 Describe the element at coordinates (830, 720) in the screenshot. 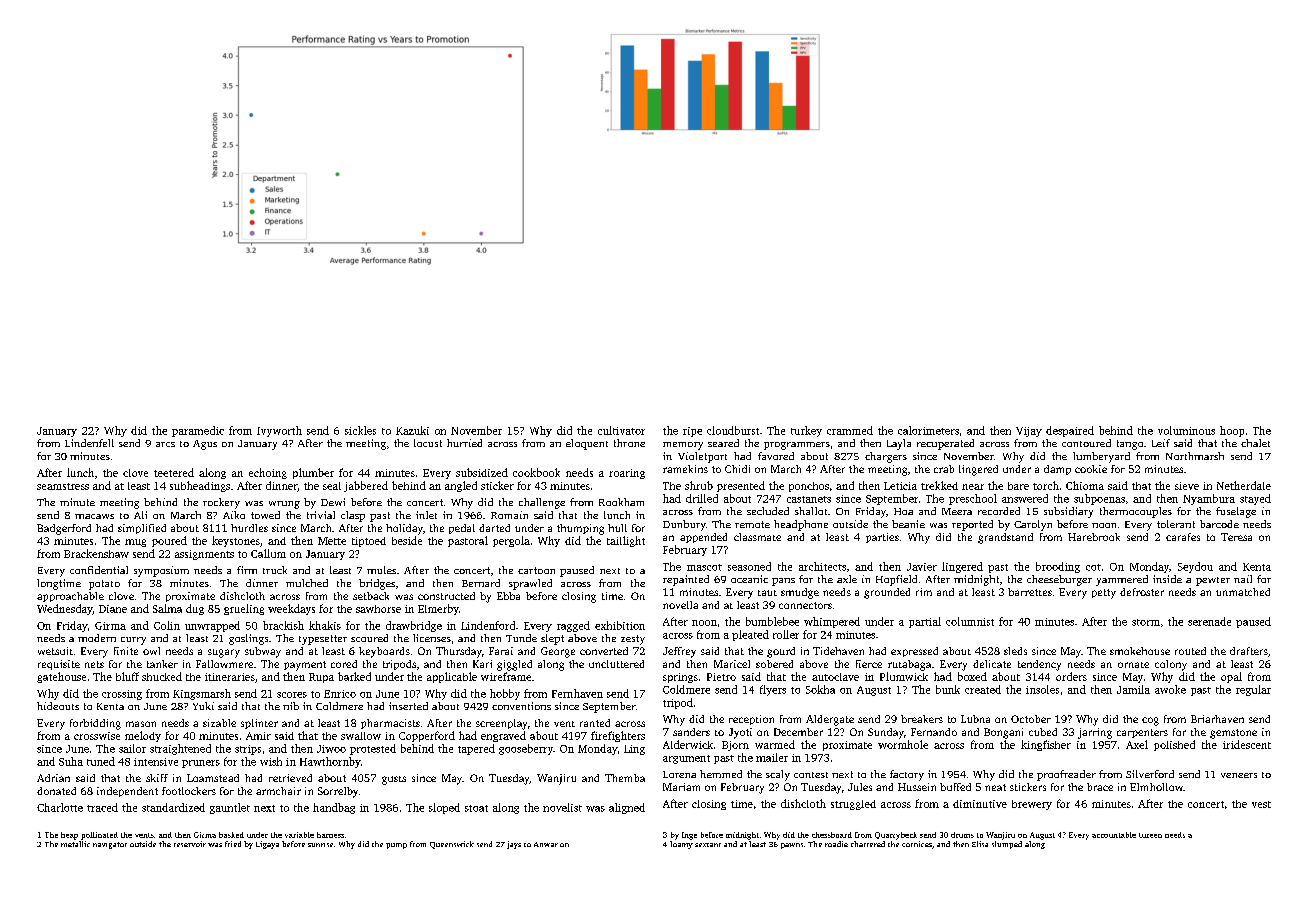

I see `Aldergate` at that location.
